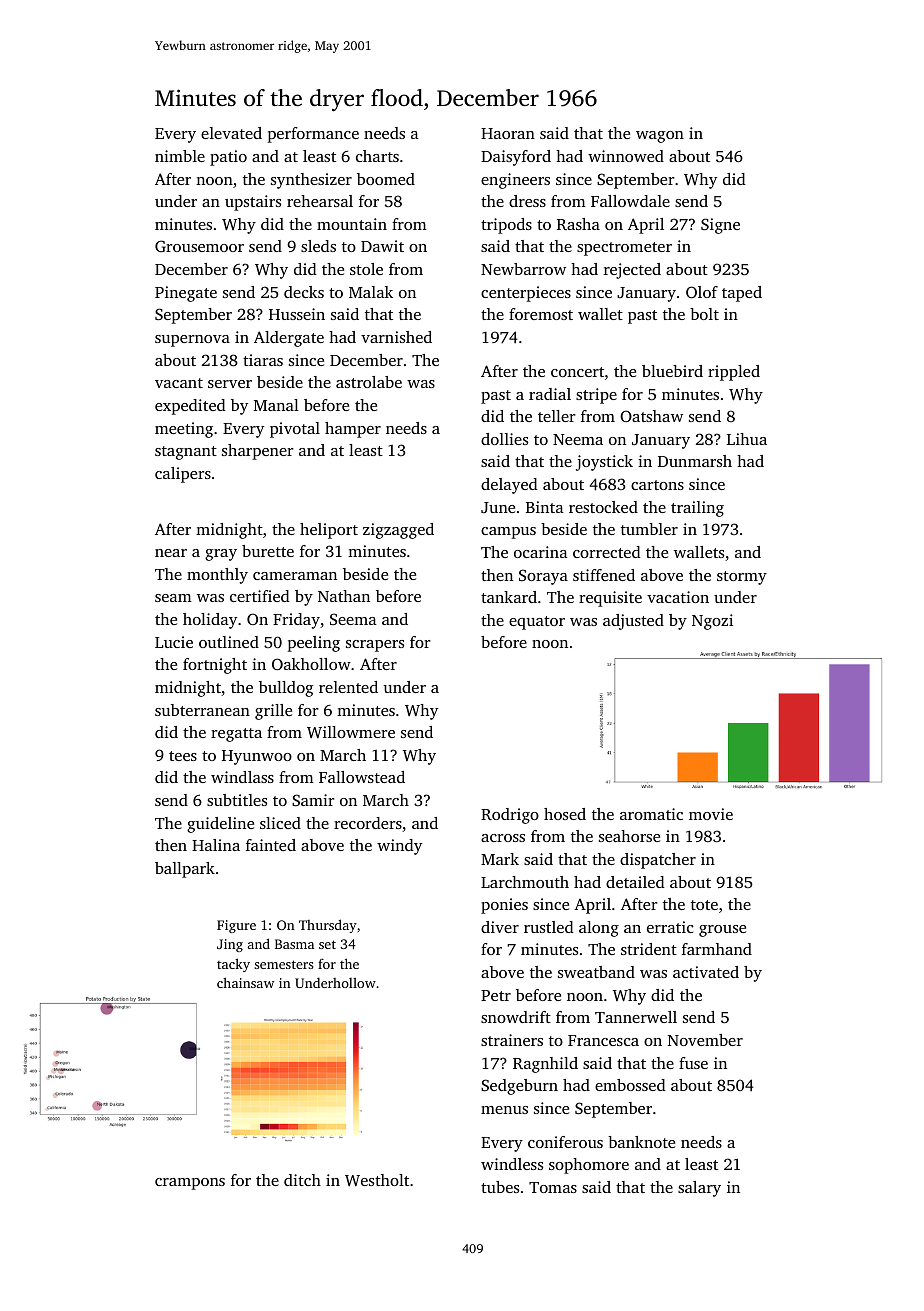  What do you see at coordinates (362, 777) in the document?
I see `Fallowstead` at bounding box center [362, 777].
